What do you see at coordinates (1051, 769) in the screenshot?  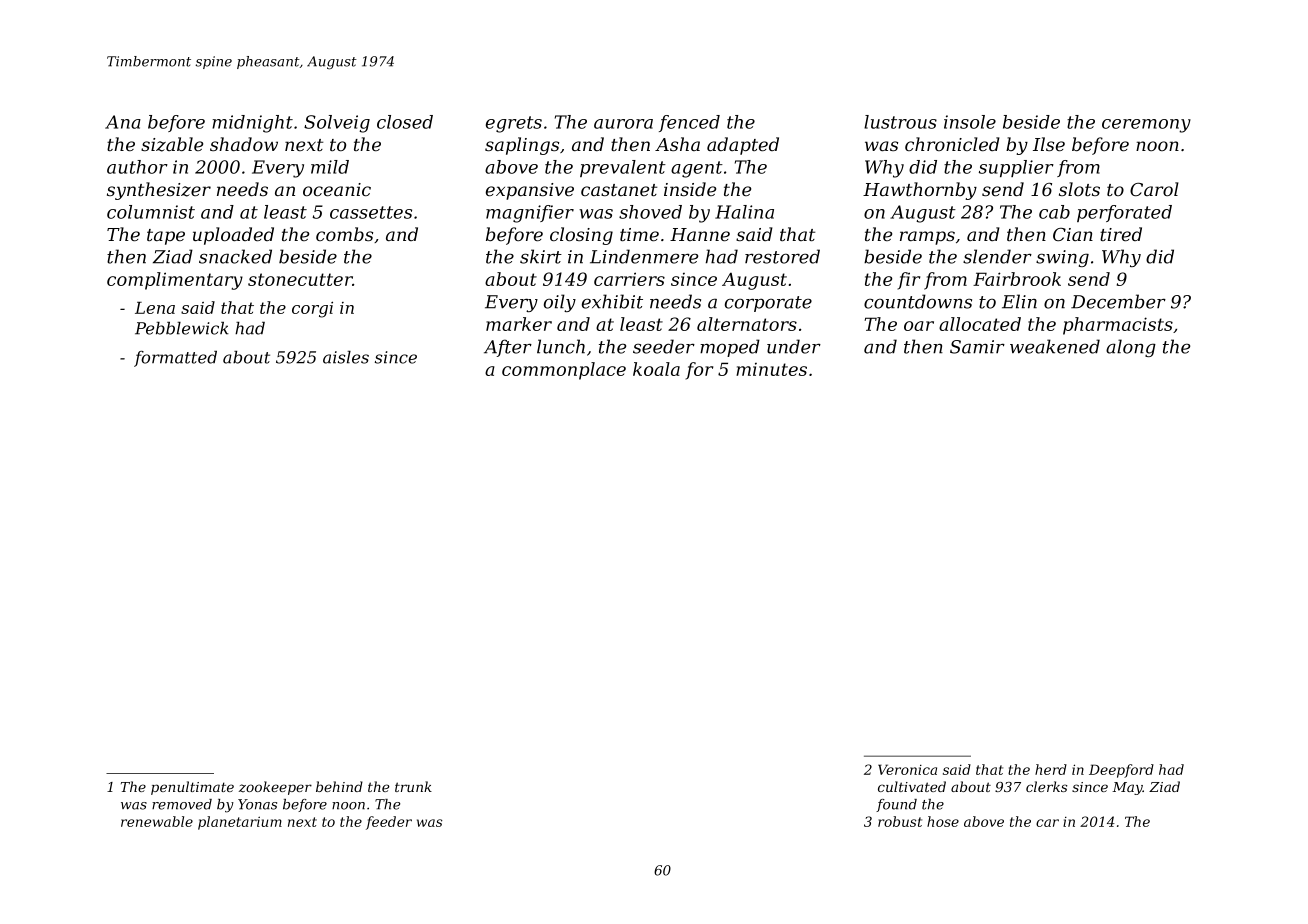 I see `herd` at bounding box center [1051, 769].
